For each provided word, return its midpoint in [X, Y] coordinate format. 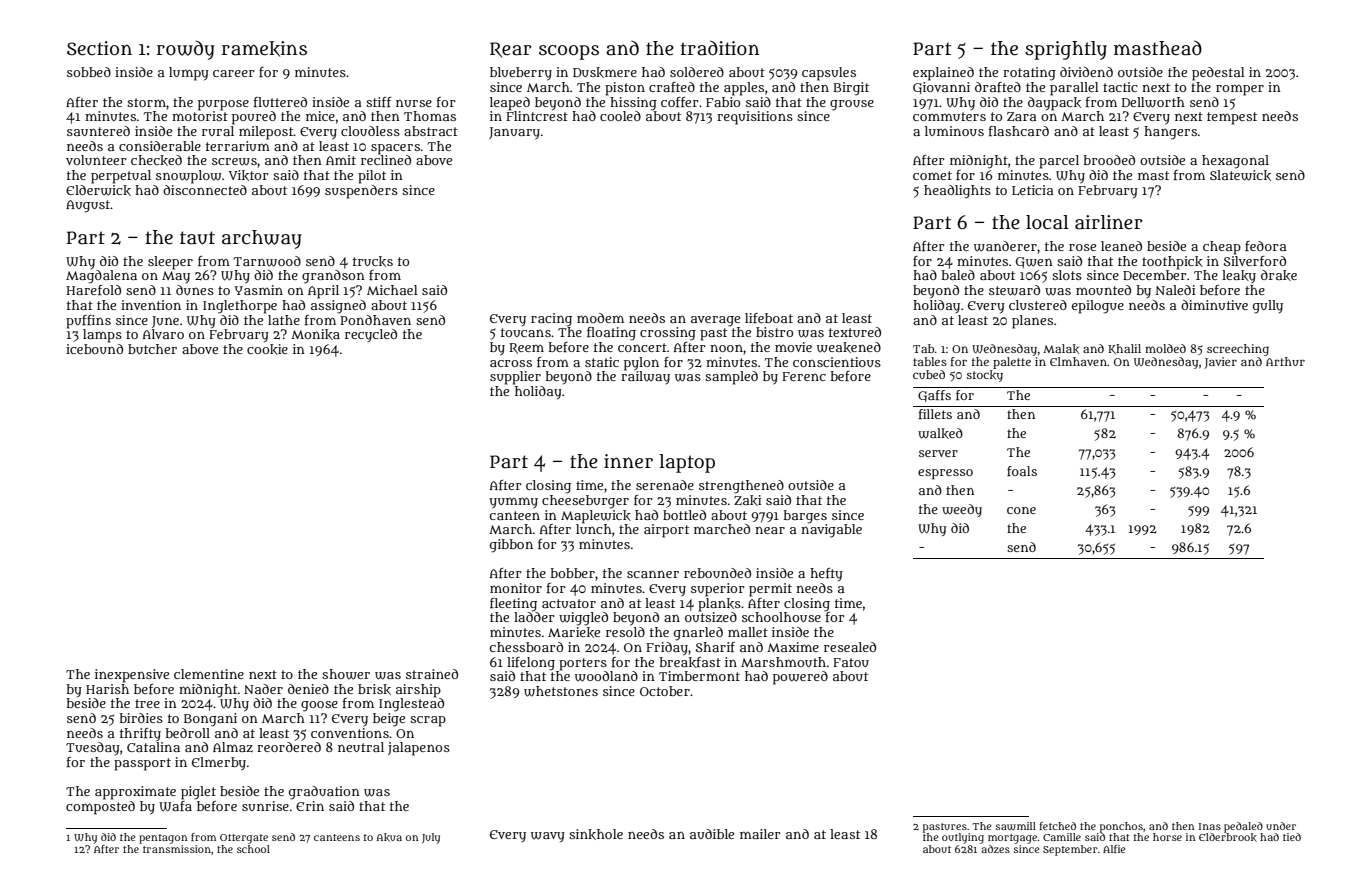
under [1281, 826]
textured [855, 332]
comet [932, 175]
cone [1021, 510]
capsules [829, 74]
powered [800, 678]
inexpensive [132, 676]
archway [262, 239]
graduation [324, 793]
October [665, 691]
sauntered [98, 131]
